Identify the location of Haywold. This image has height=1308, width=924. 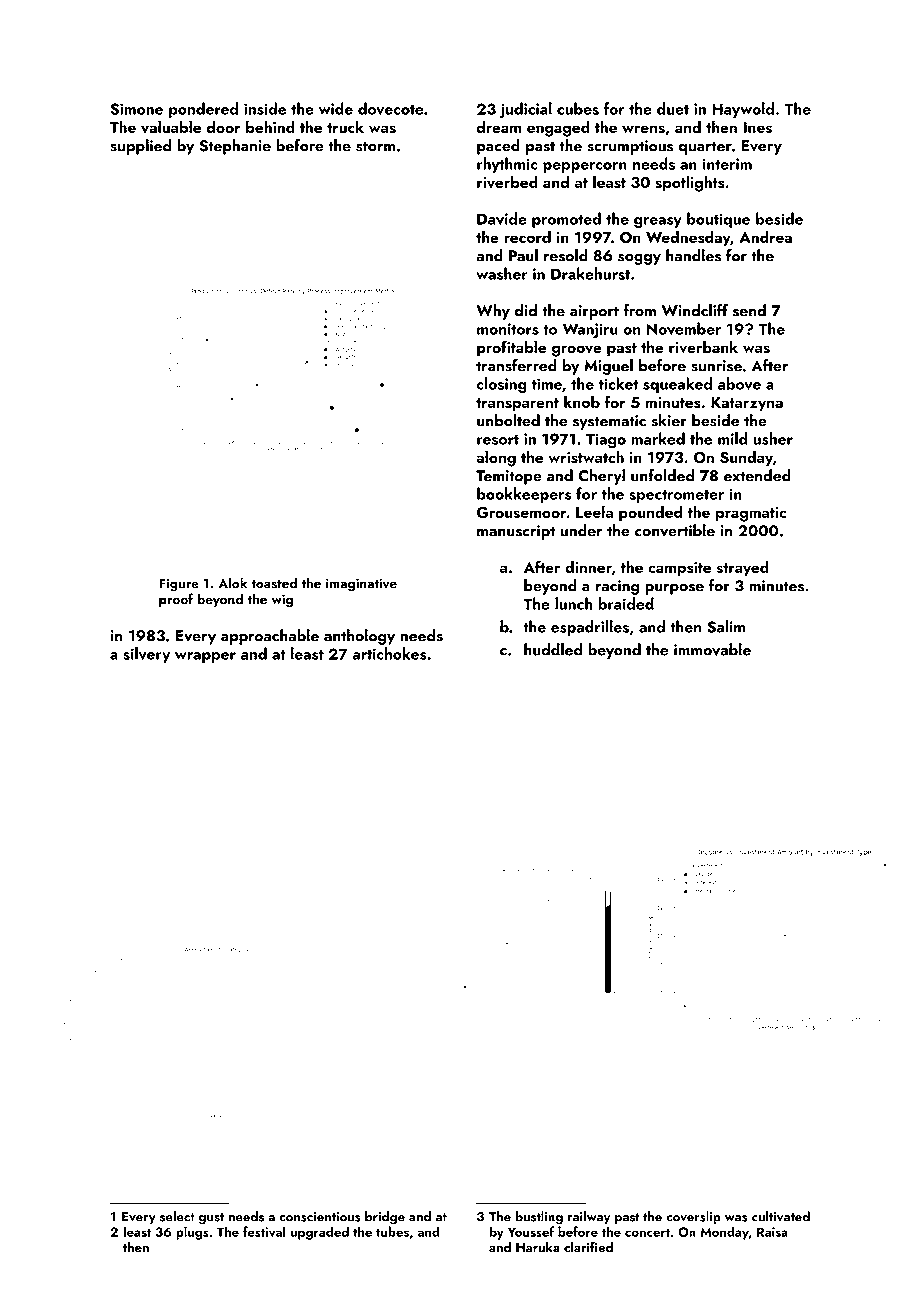
(743, 110).
